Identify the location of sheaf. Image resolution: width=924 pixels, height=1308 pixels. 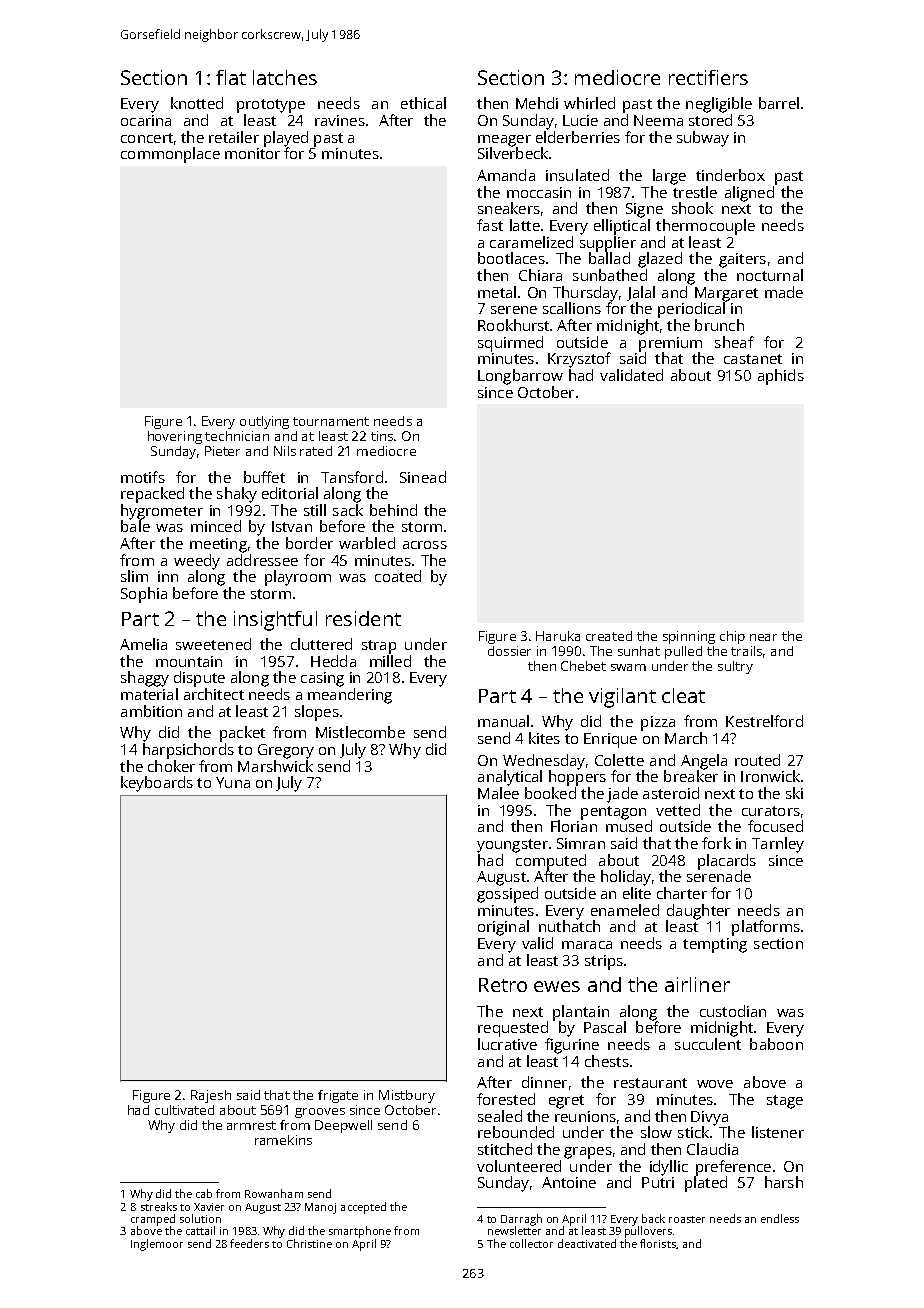
(734, 342).
